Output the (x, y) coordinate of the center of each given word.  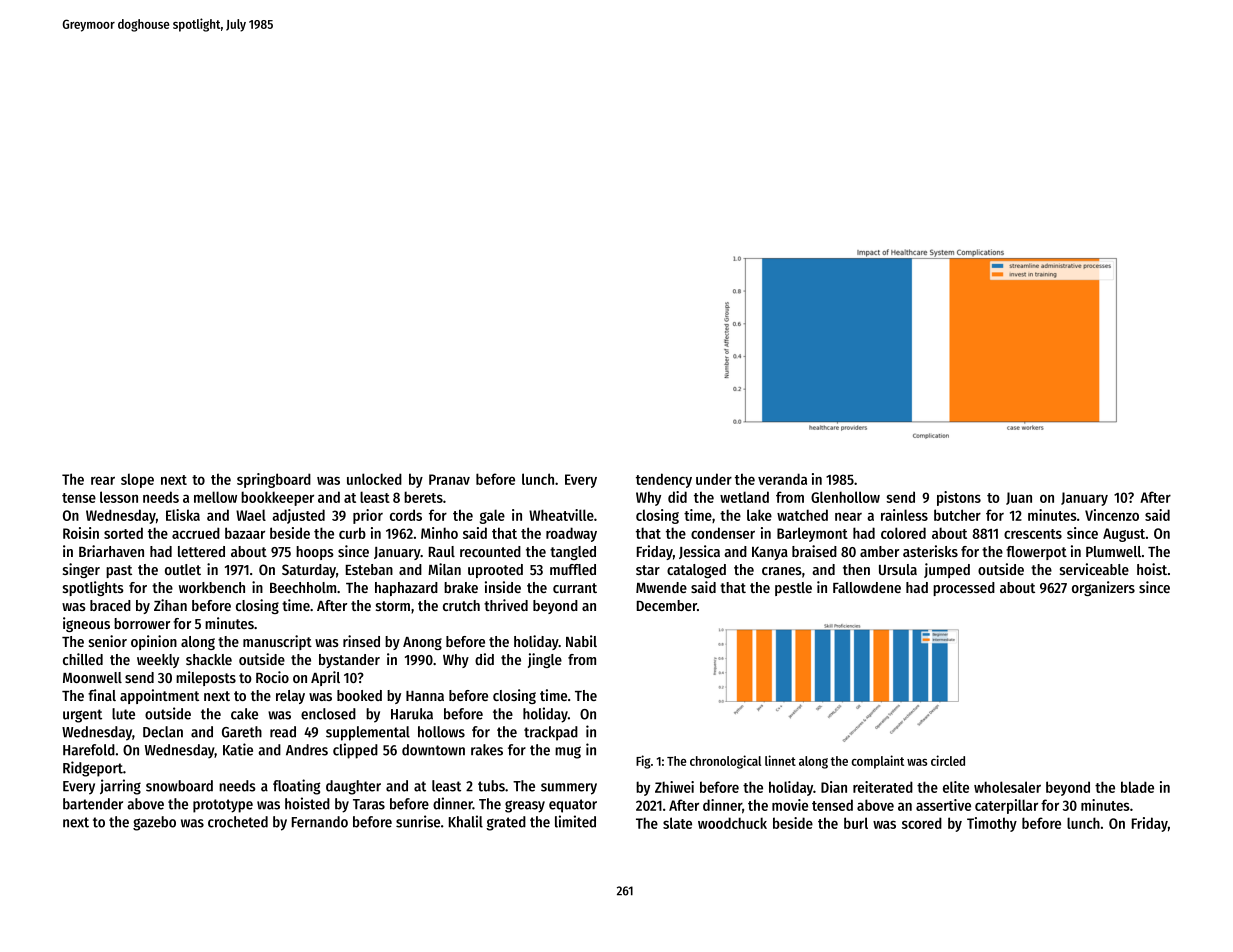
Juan (1019, 498)
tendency (664, 480)
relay (290, 697)
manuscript (277, 642)
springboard (274, 480)
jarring (120, 787)
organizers (1103, 588)
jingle (545, 660)
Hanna (425, 696)
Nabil (581, 641)
